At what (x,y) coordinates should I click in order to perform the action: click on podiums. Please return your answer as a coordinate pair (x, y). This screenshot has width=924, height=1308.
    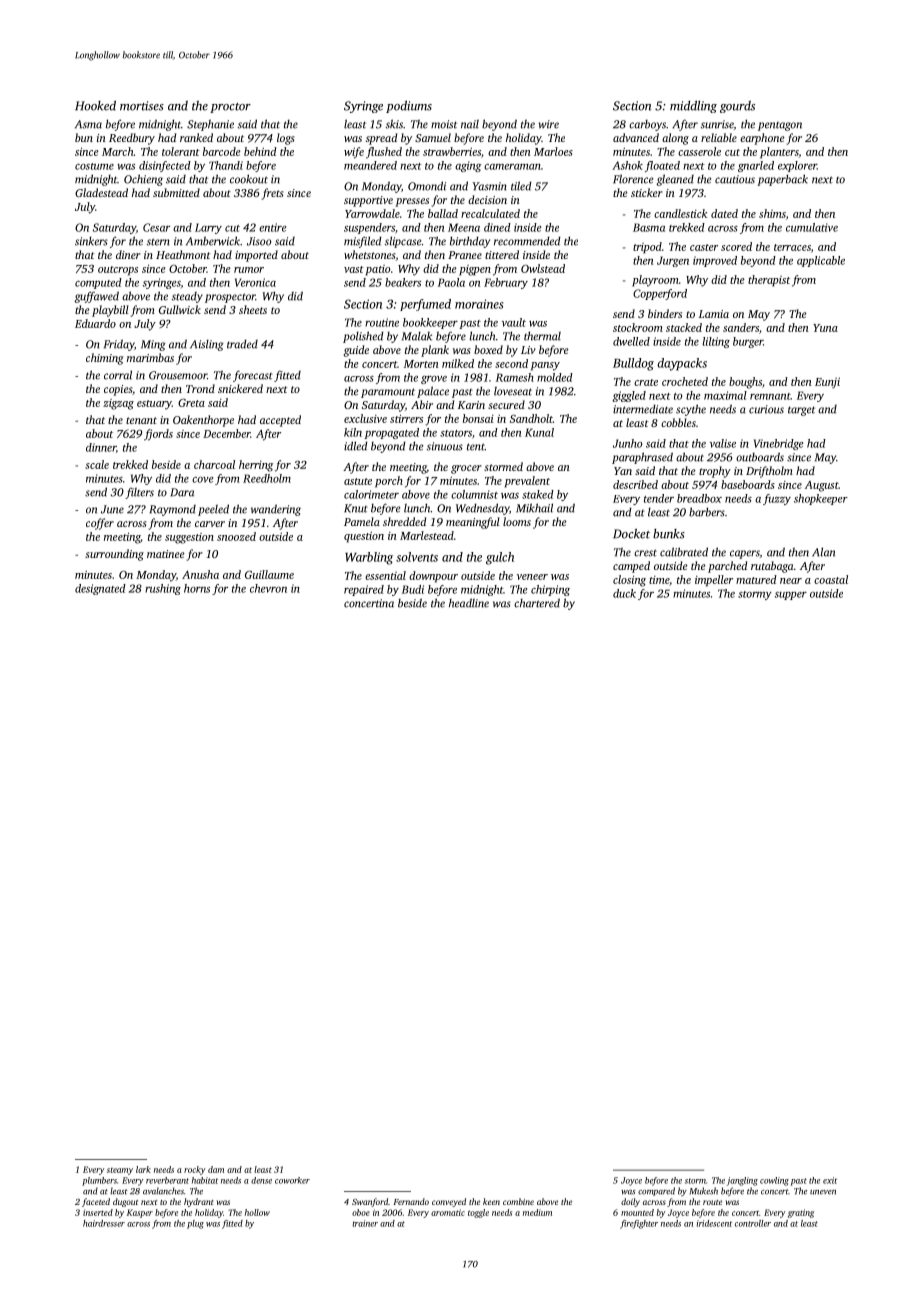
    Looking at the image, I should click on (409, 107).
